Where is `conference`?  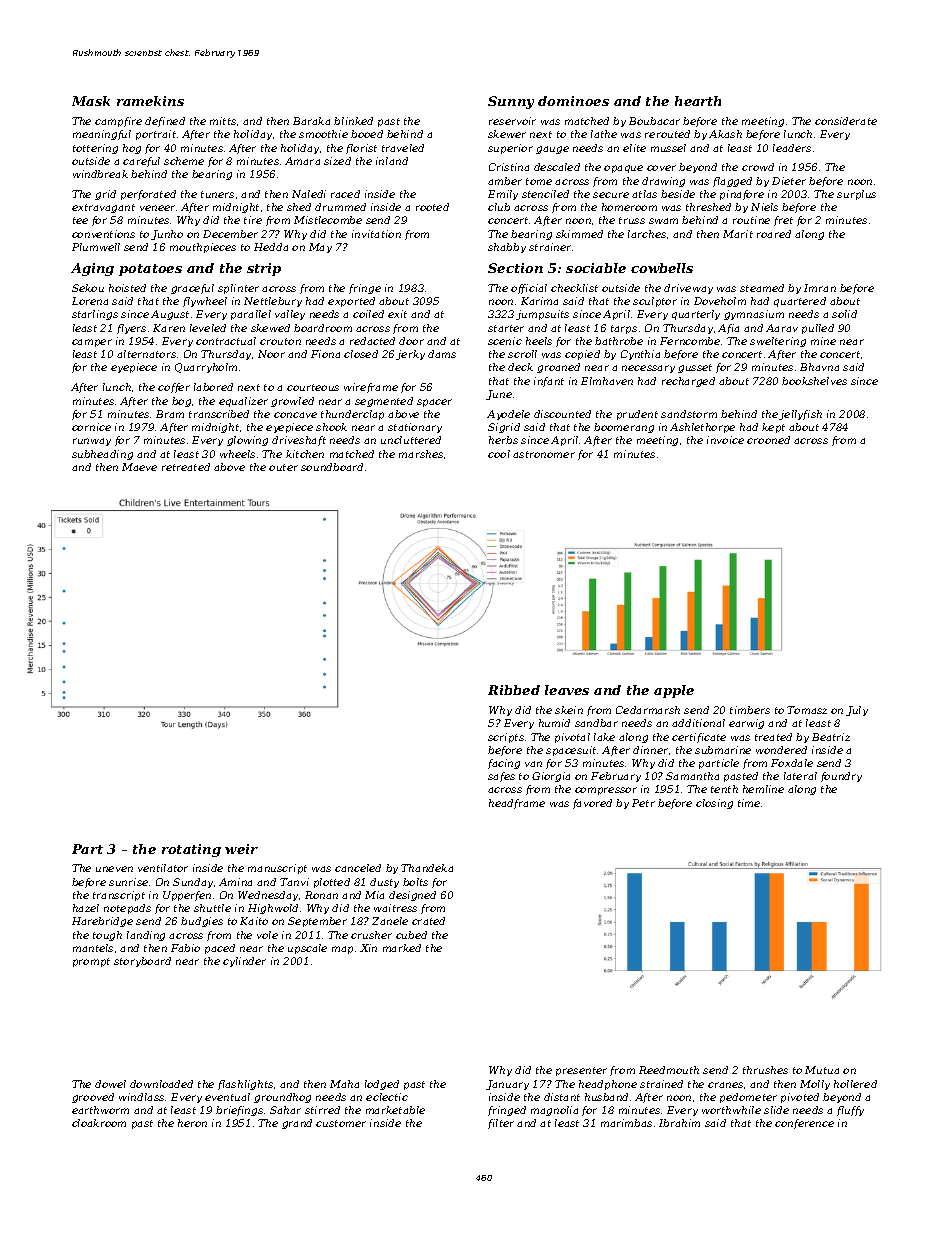
conference is located at coordinates (804, 1124).
